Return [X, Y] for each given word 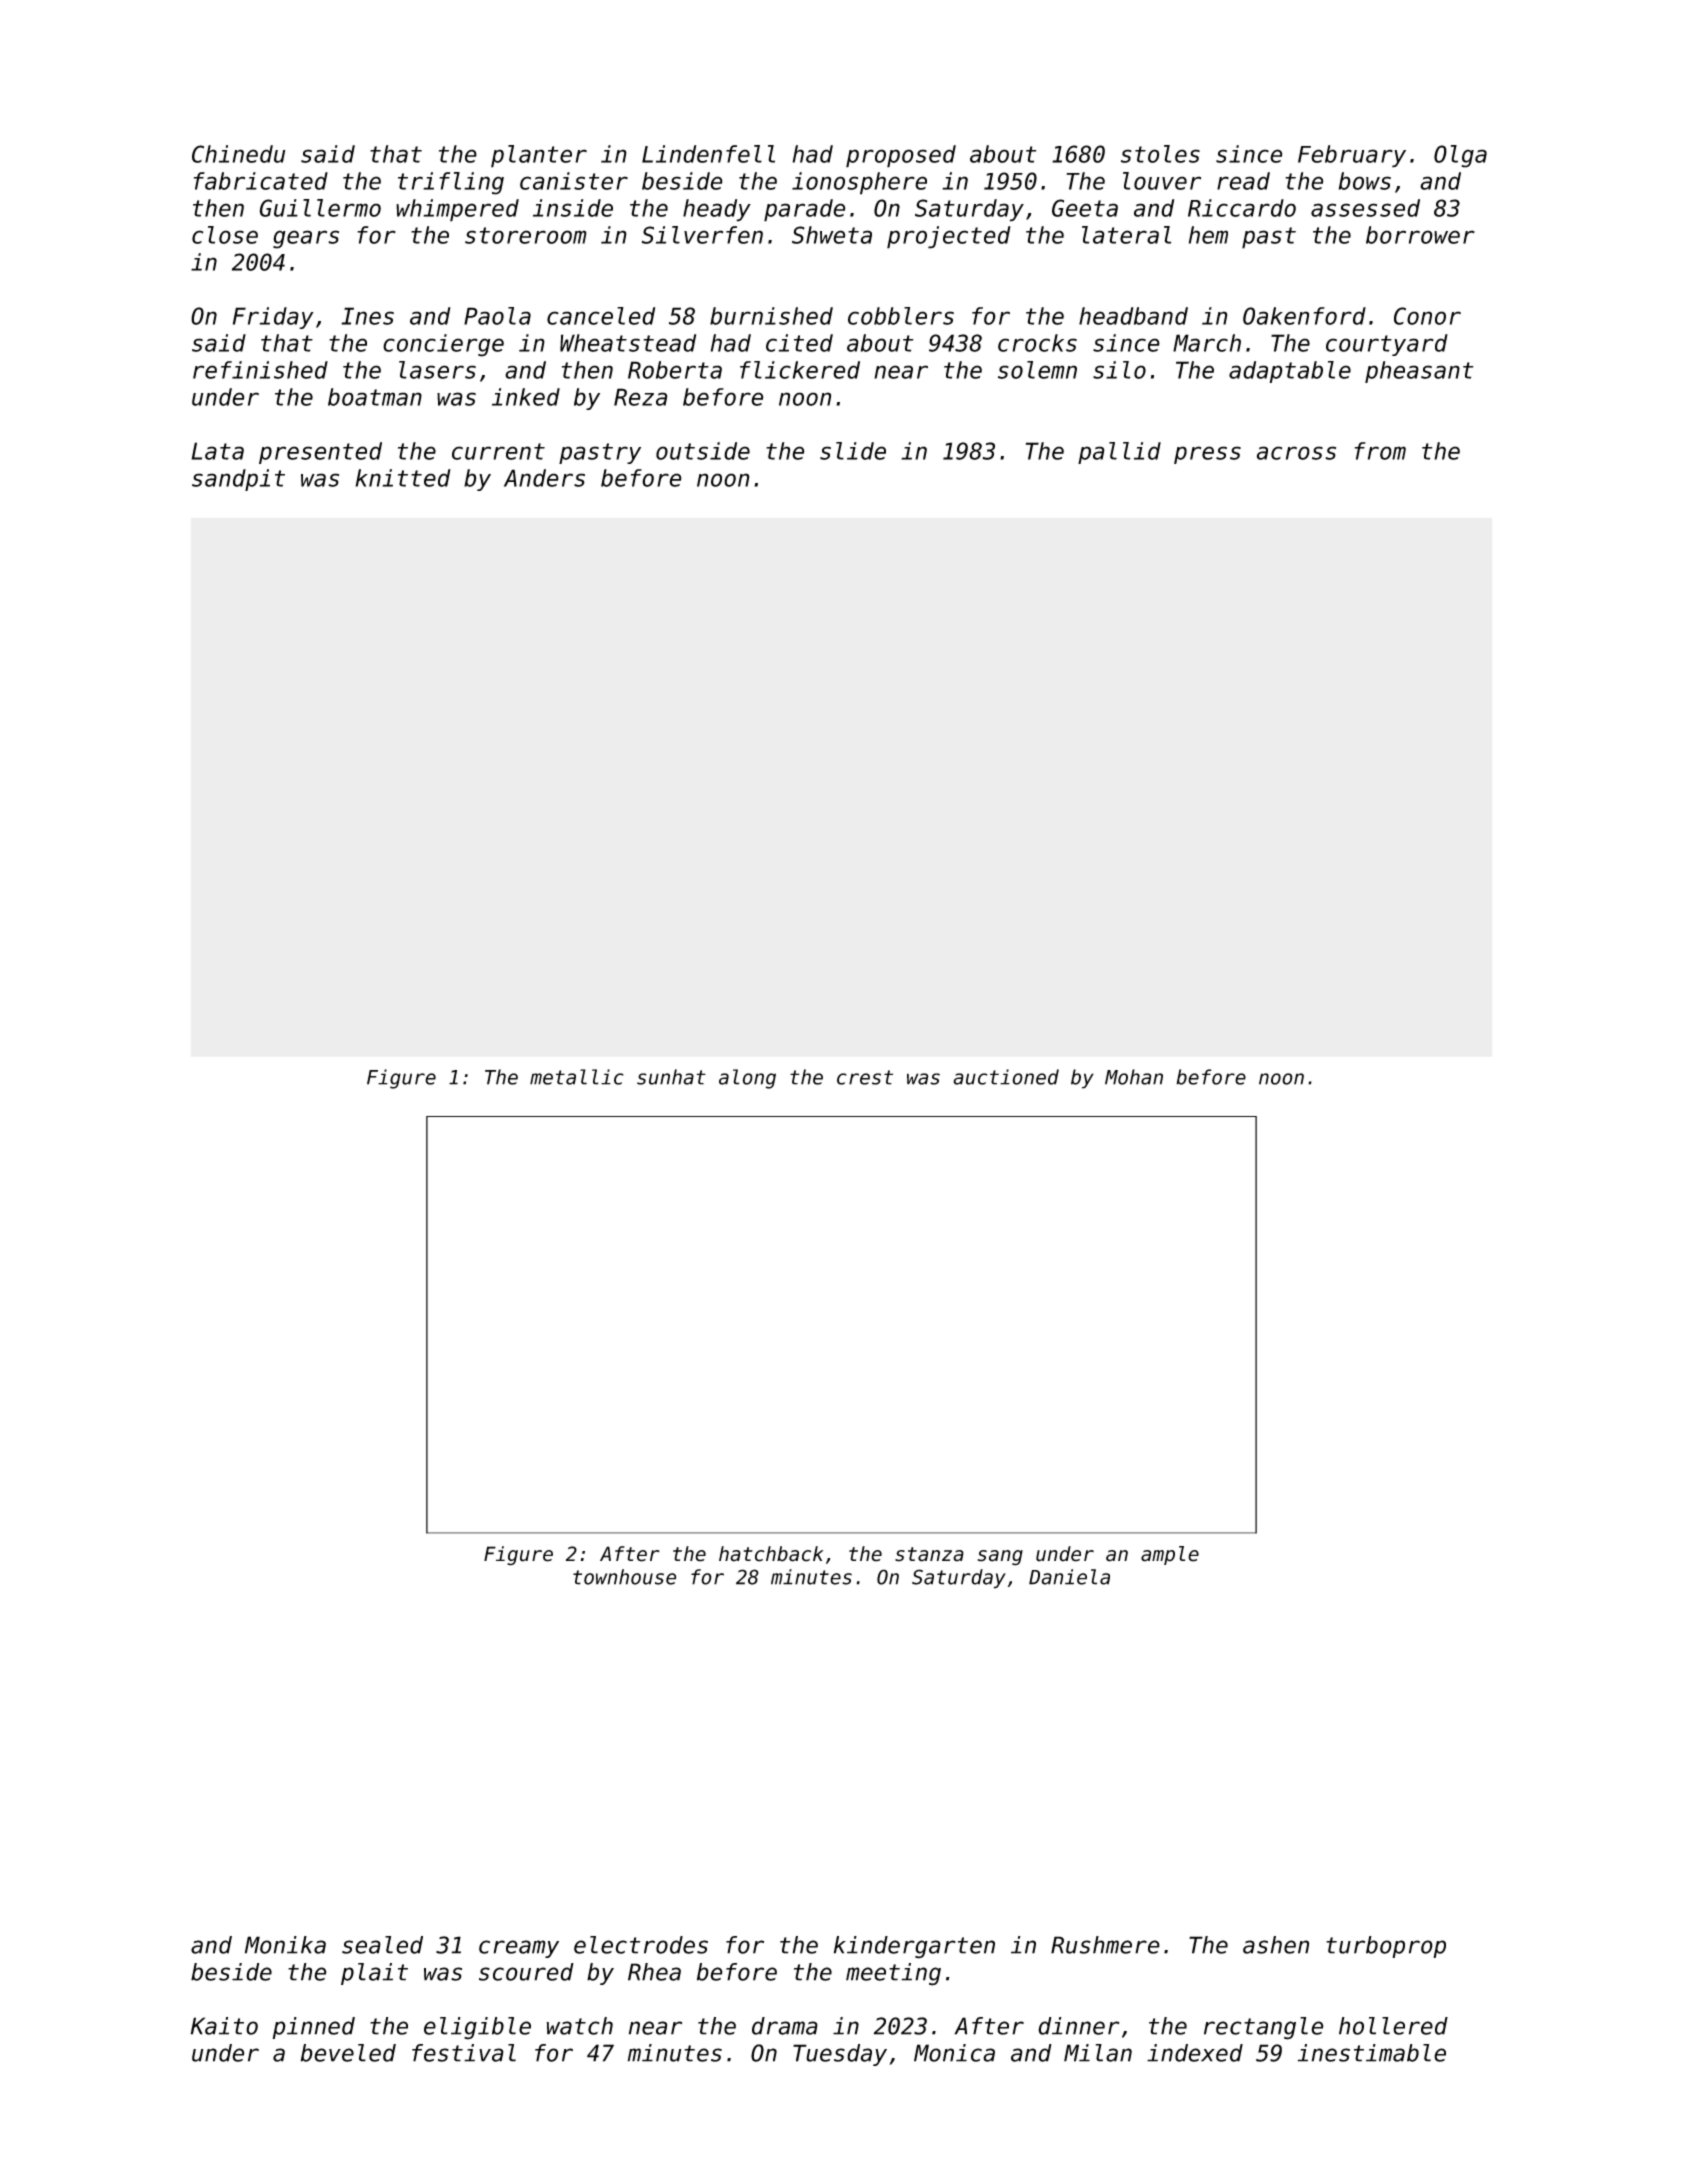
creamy [519, 1949]
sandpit [238, 480]
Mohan [1134, 1077]
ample [1170, 1555]
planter [539, 156]
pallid [1119, 453]
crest [865, 1077]
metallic [577, 1077]
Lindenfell [708, 154]
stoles [1160, 154]
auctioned [1006, 1077]
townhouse [624, 1577]
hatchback [771, 1554]
